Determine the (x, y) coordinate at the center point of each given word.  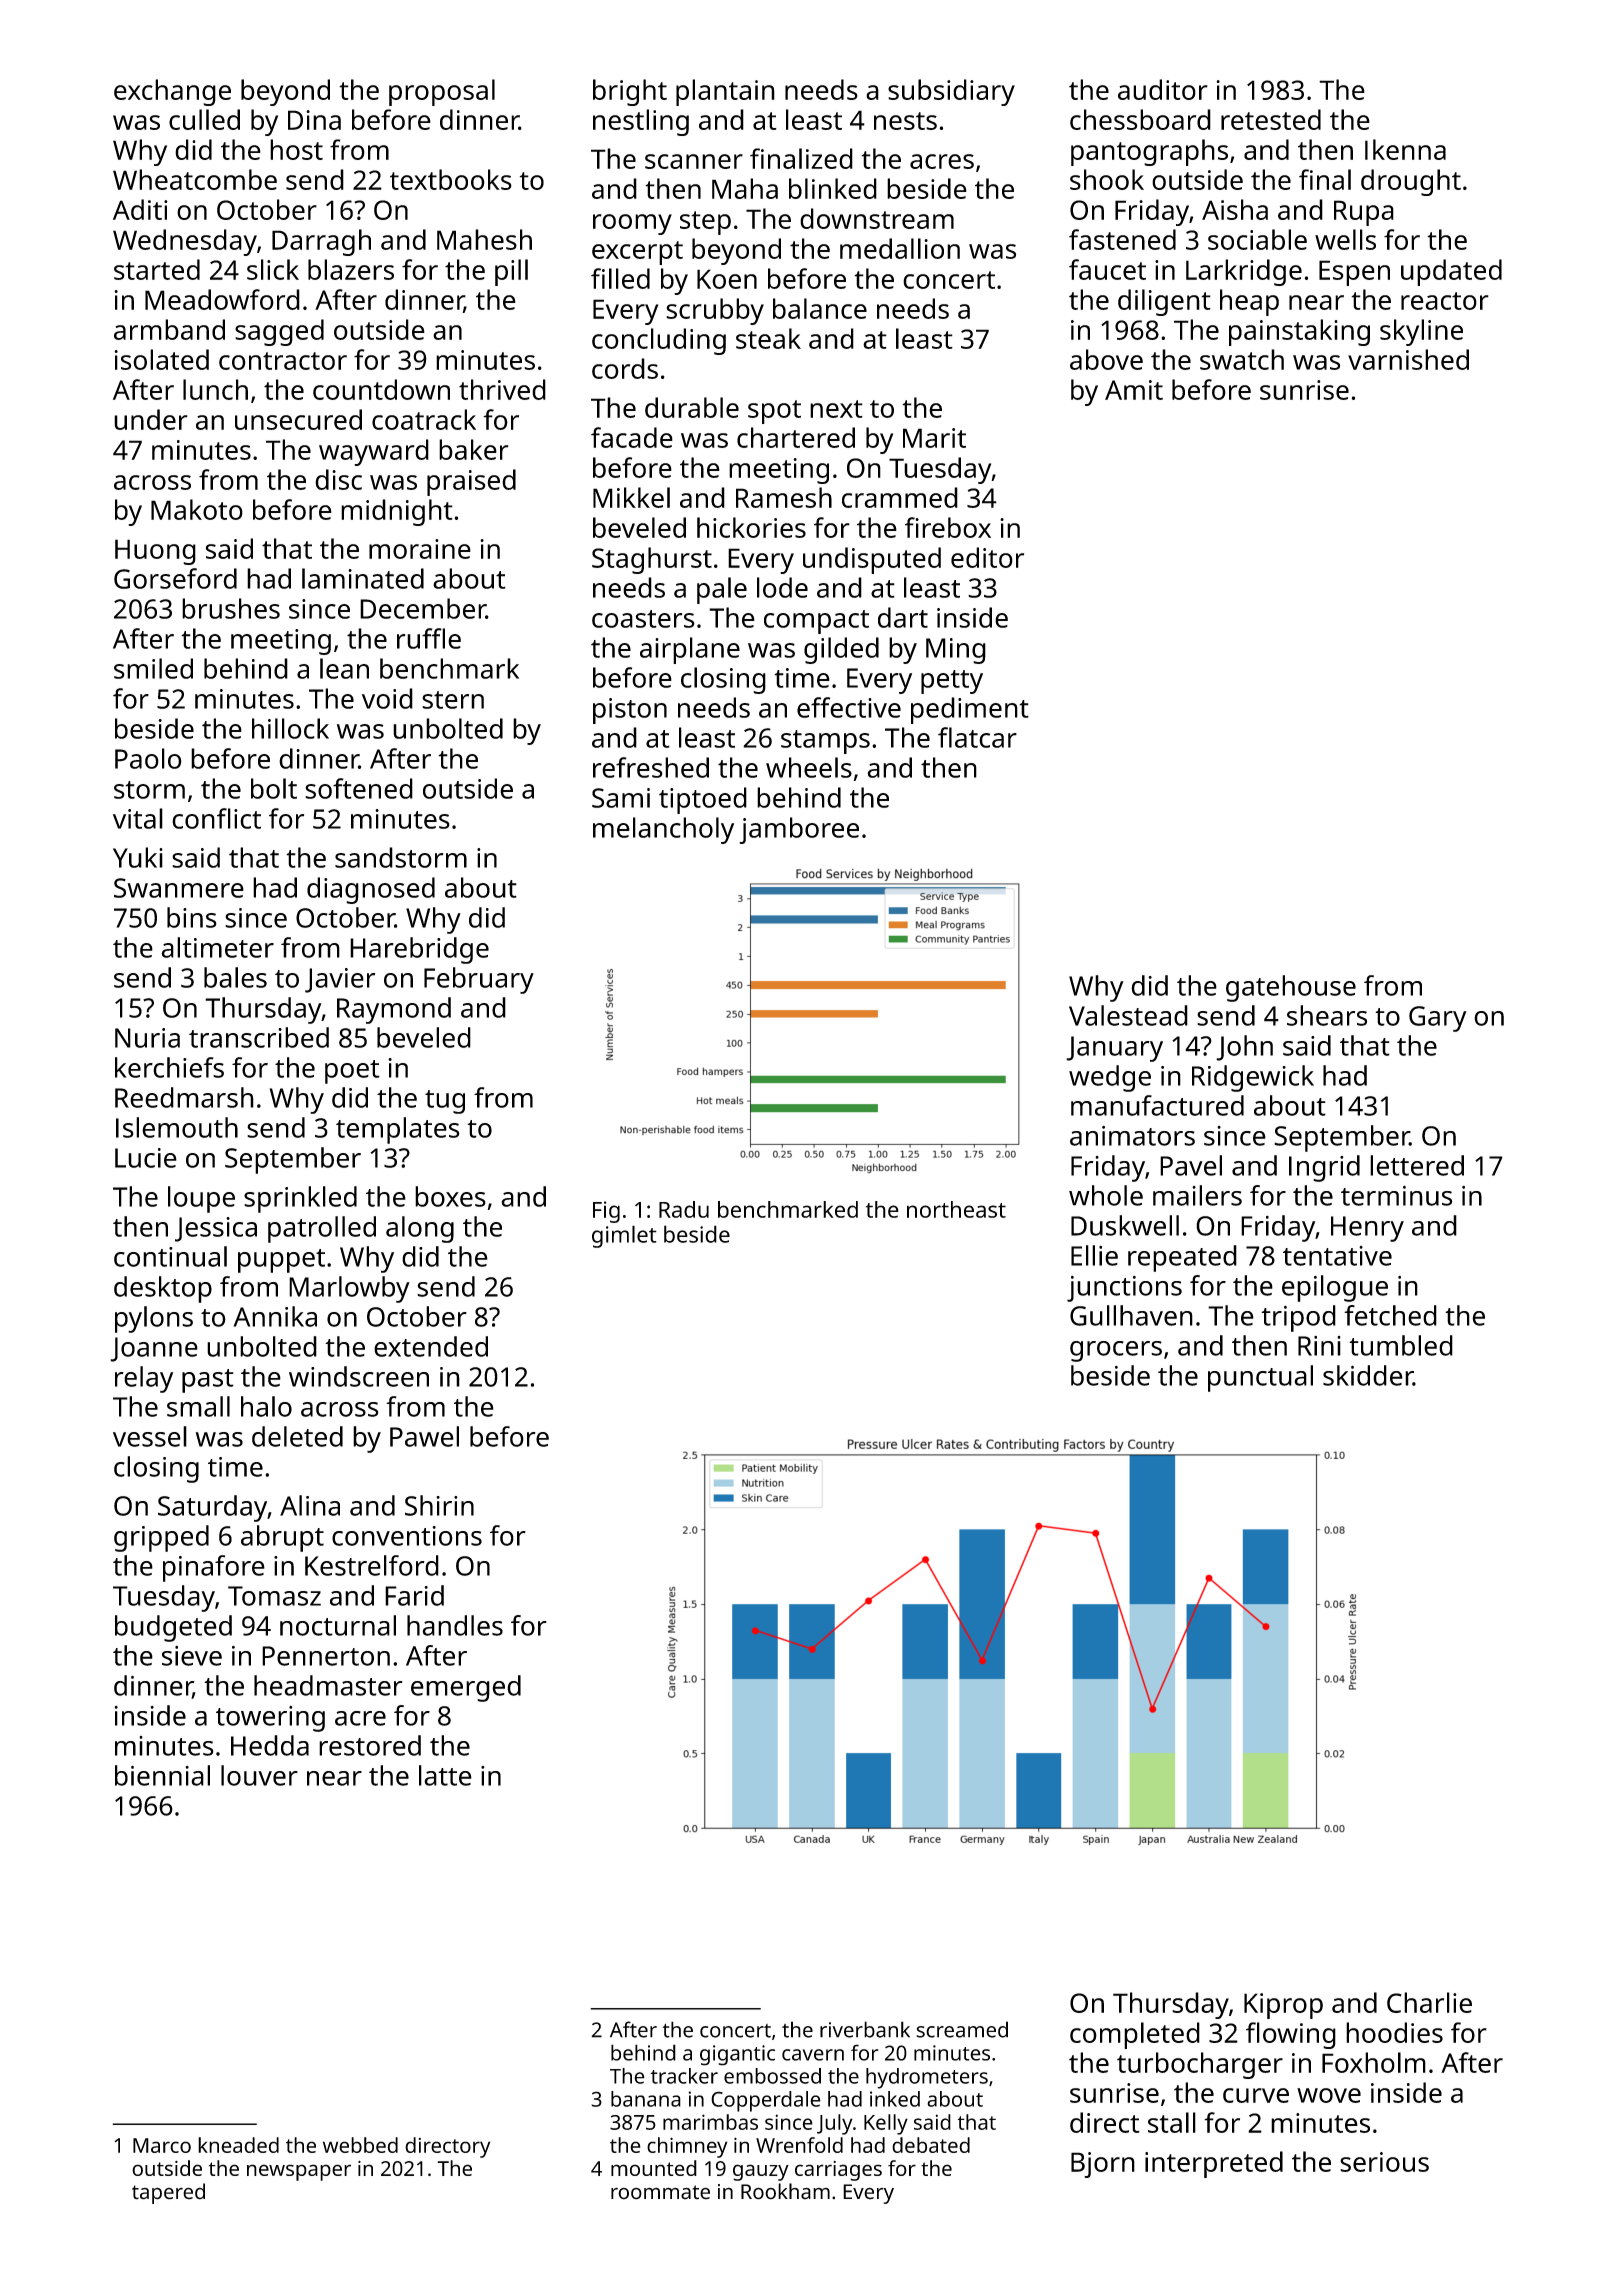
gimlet (624, 1236)
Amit (1134, 390)
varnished (1408, 359)
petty (952, 682)
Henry (1367, 1229)
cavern (813, 2055)
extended (431, 1346)
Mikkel (631, 497)
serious (1384, 2162)
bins (192, 917)
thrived (502, 389)
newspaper (299, 2172)
